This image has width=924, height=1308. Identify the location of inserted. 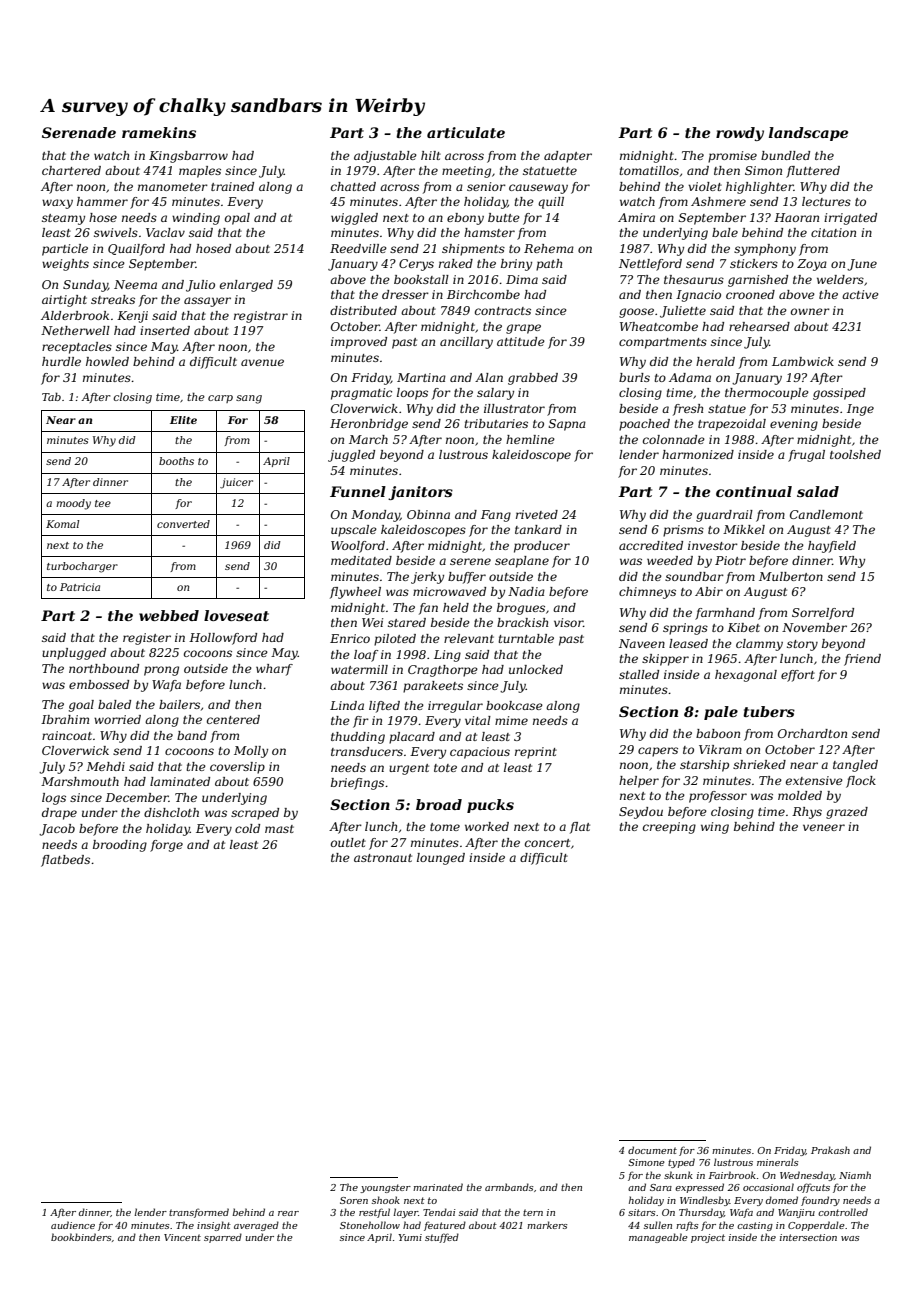
(165, 330).
